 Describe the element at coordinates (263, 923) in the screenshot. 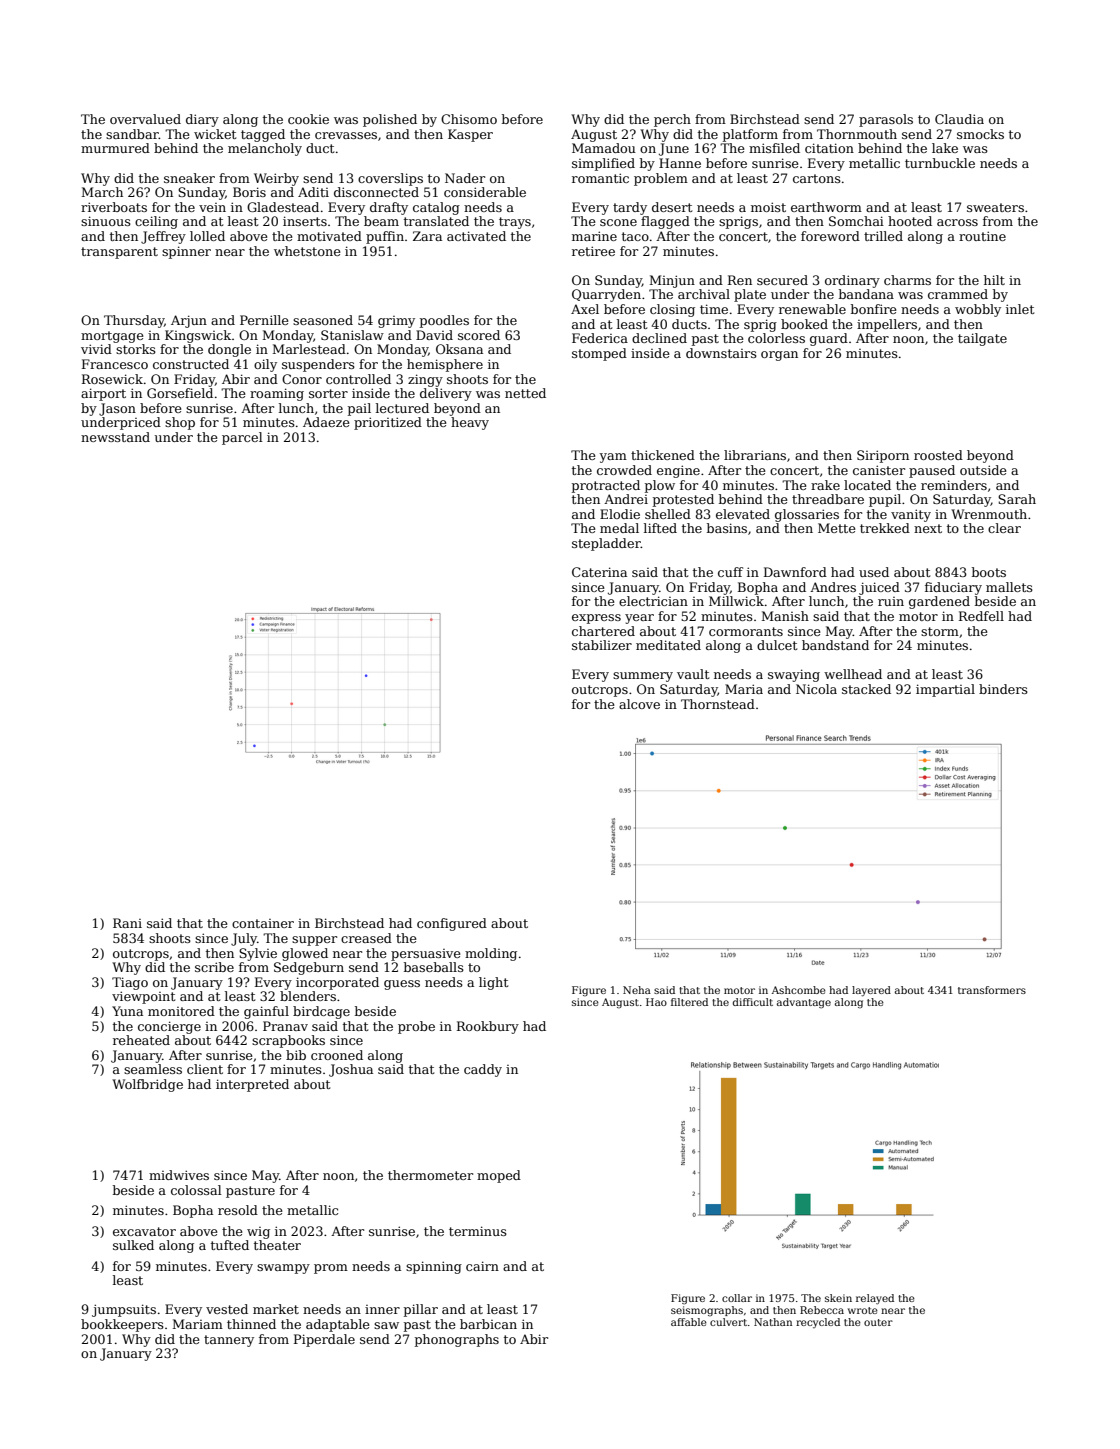

I see `container` at that location.
